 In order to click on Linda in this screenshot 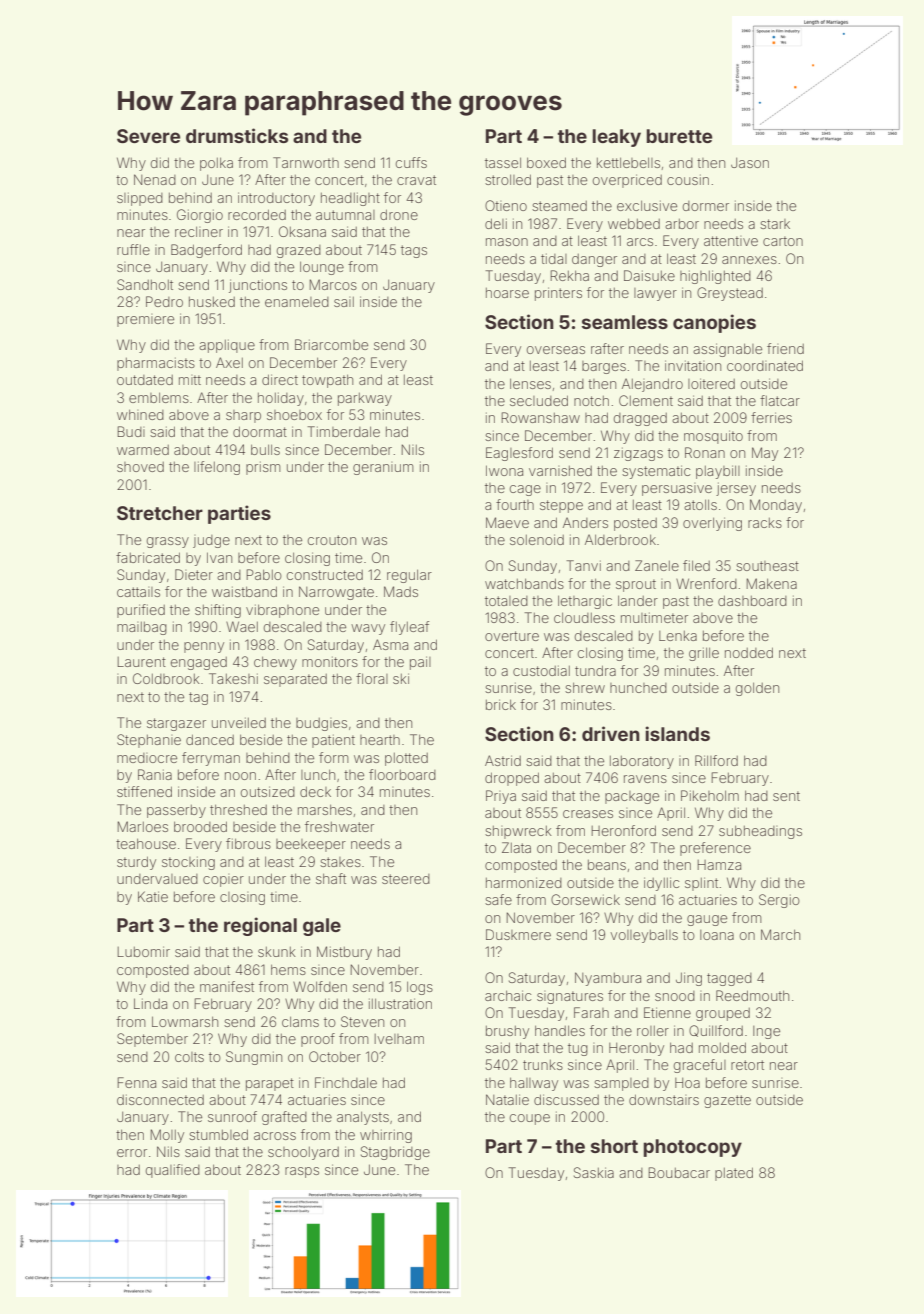, I will do `click(150, 1003)`.
